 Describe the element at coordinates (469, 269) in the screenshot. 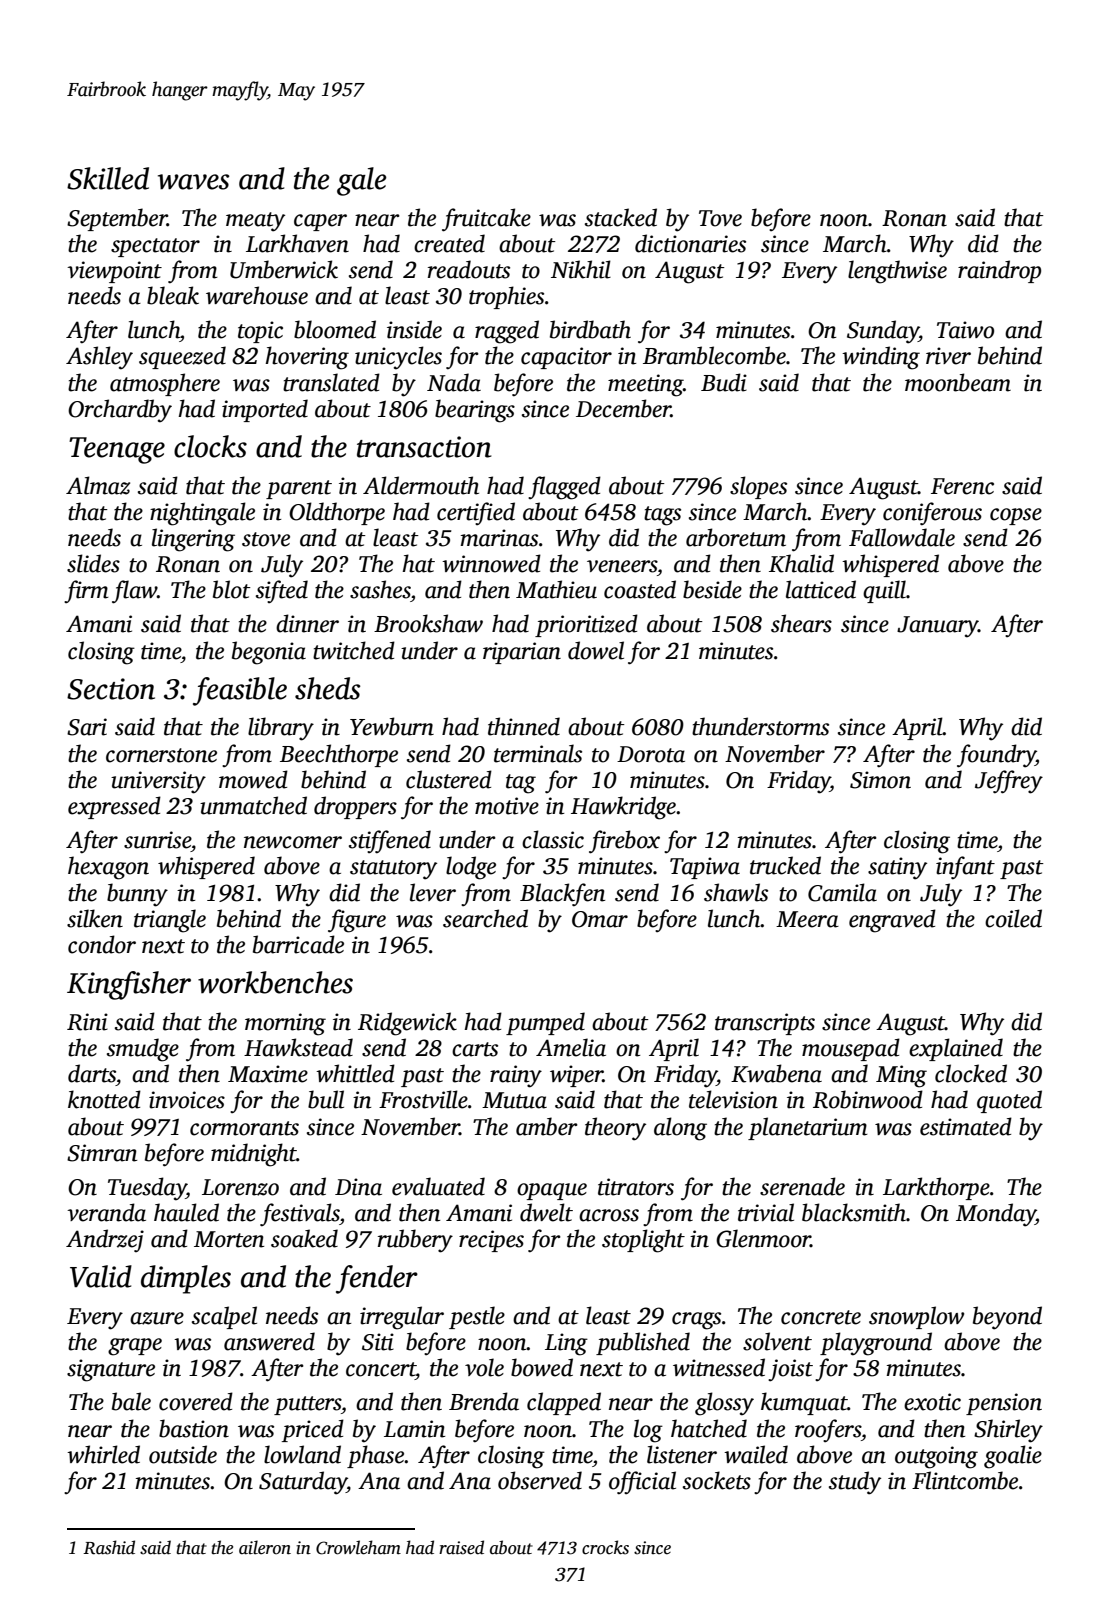

I see `readouts` at that location.
